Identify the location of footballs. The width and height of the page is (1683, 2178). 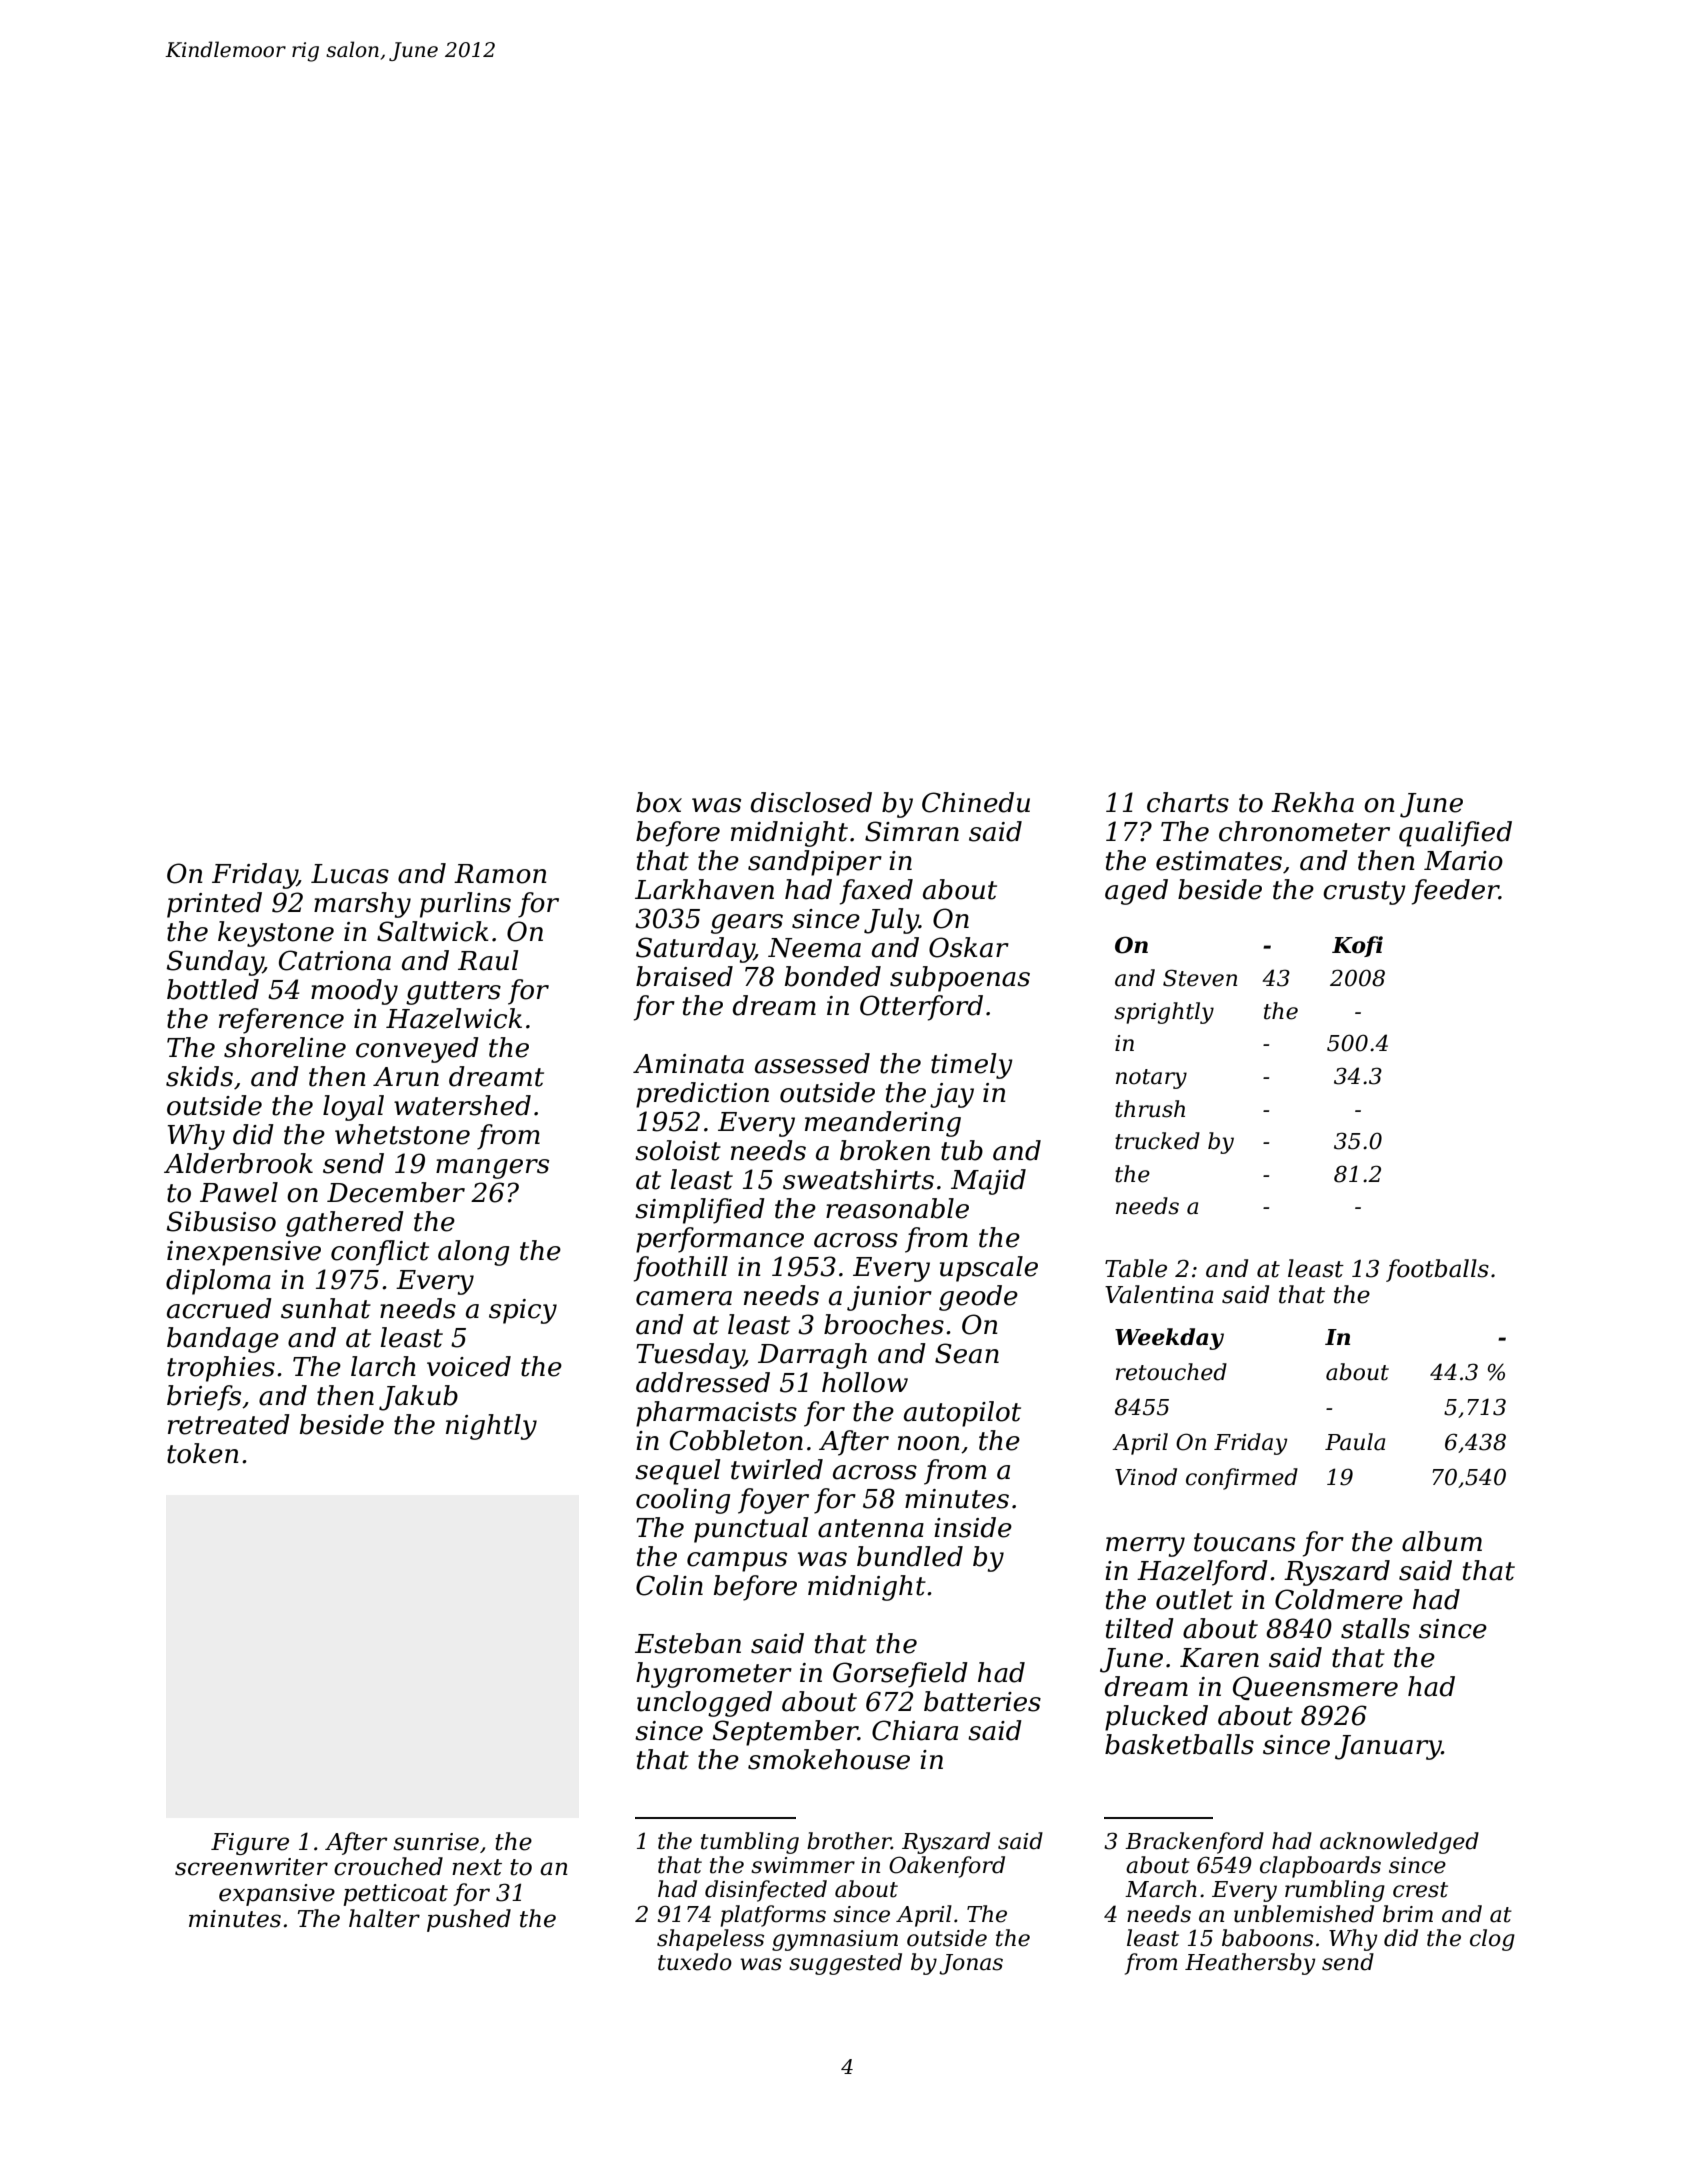
(1437, 1270).
